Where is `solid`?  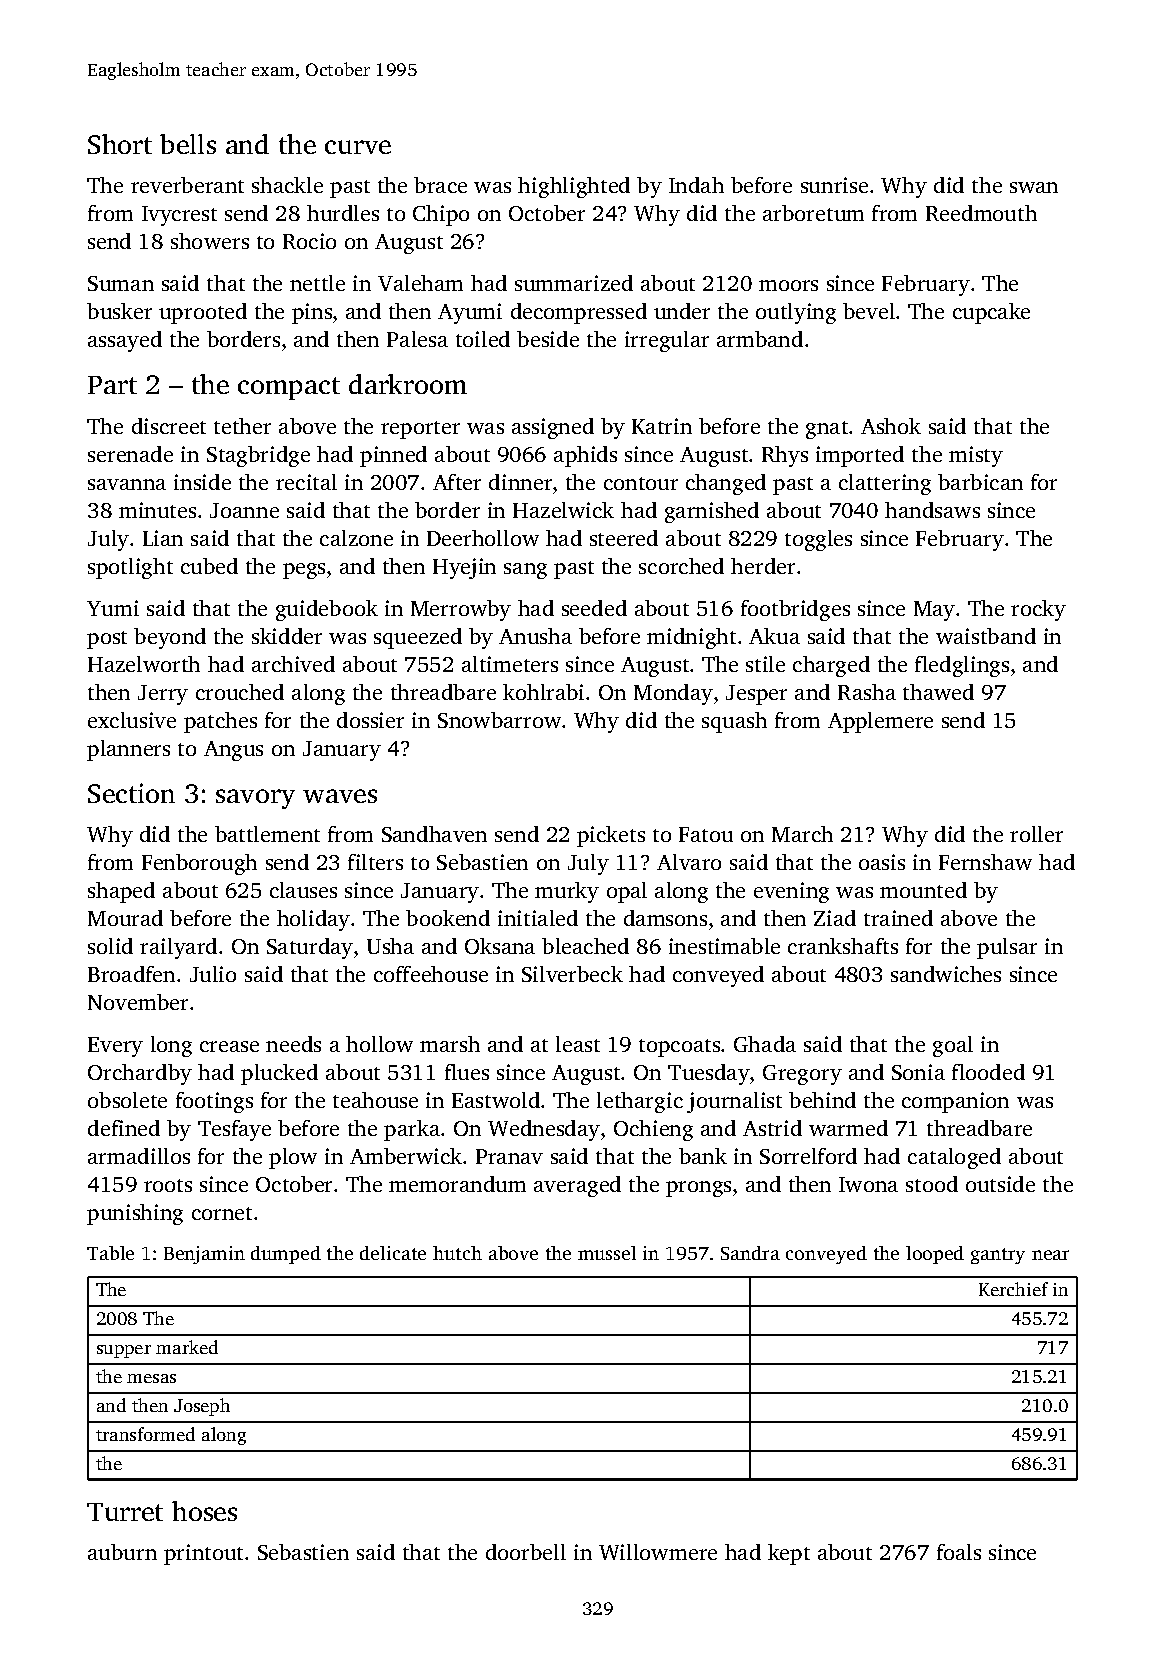 solid is located at coordinates (110, 946).
